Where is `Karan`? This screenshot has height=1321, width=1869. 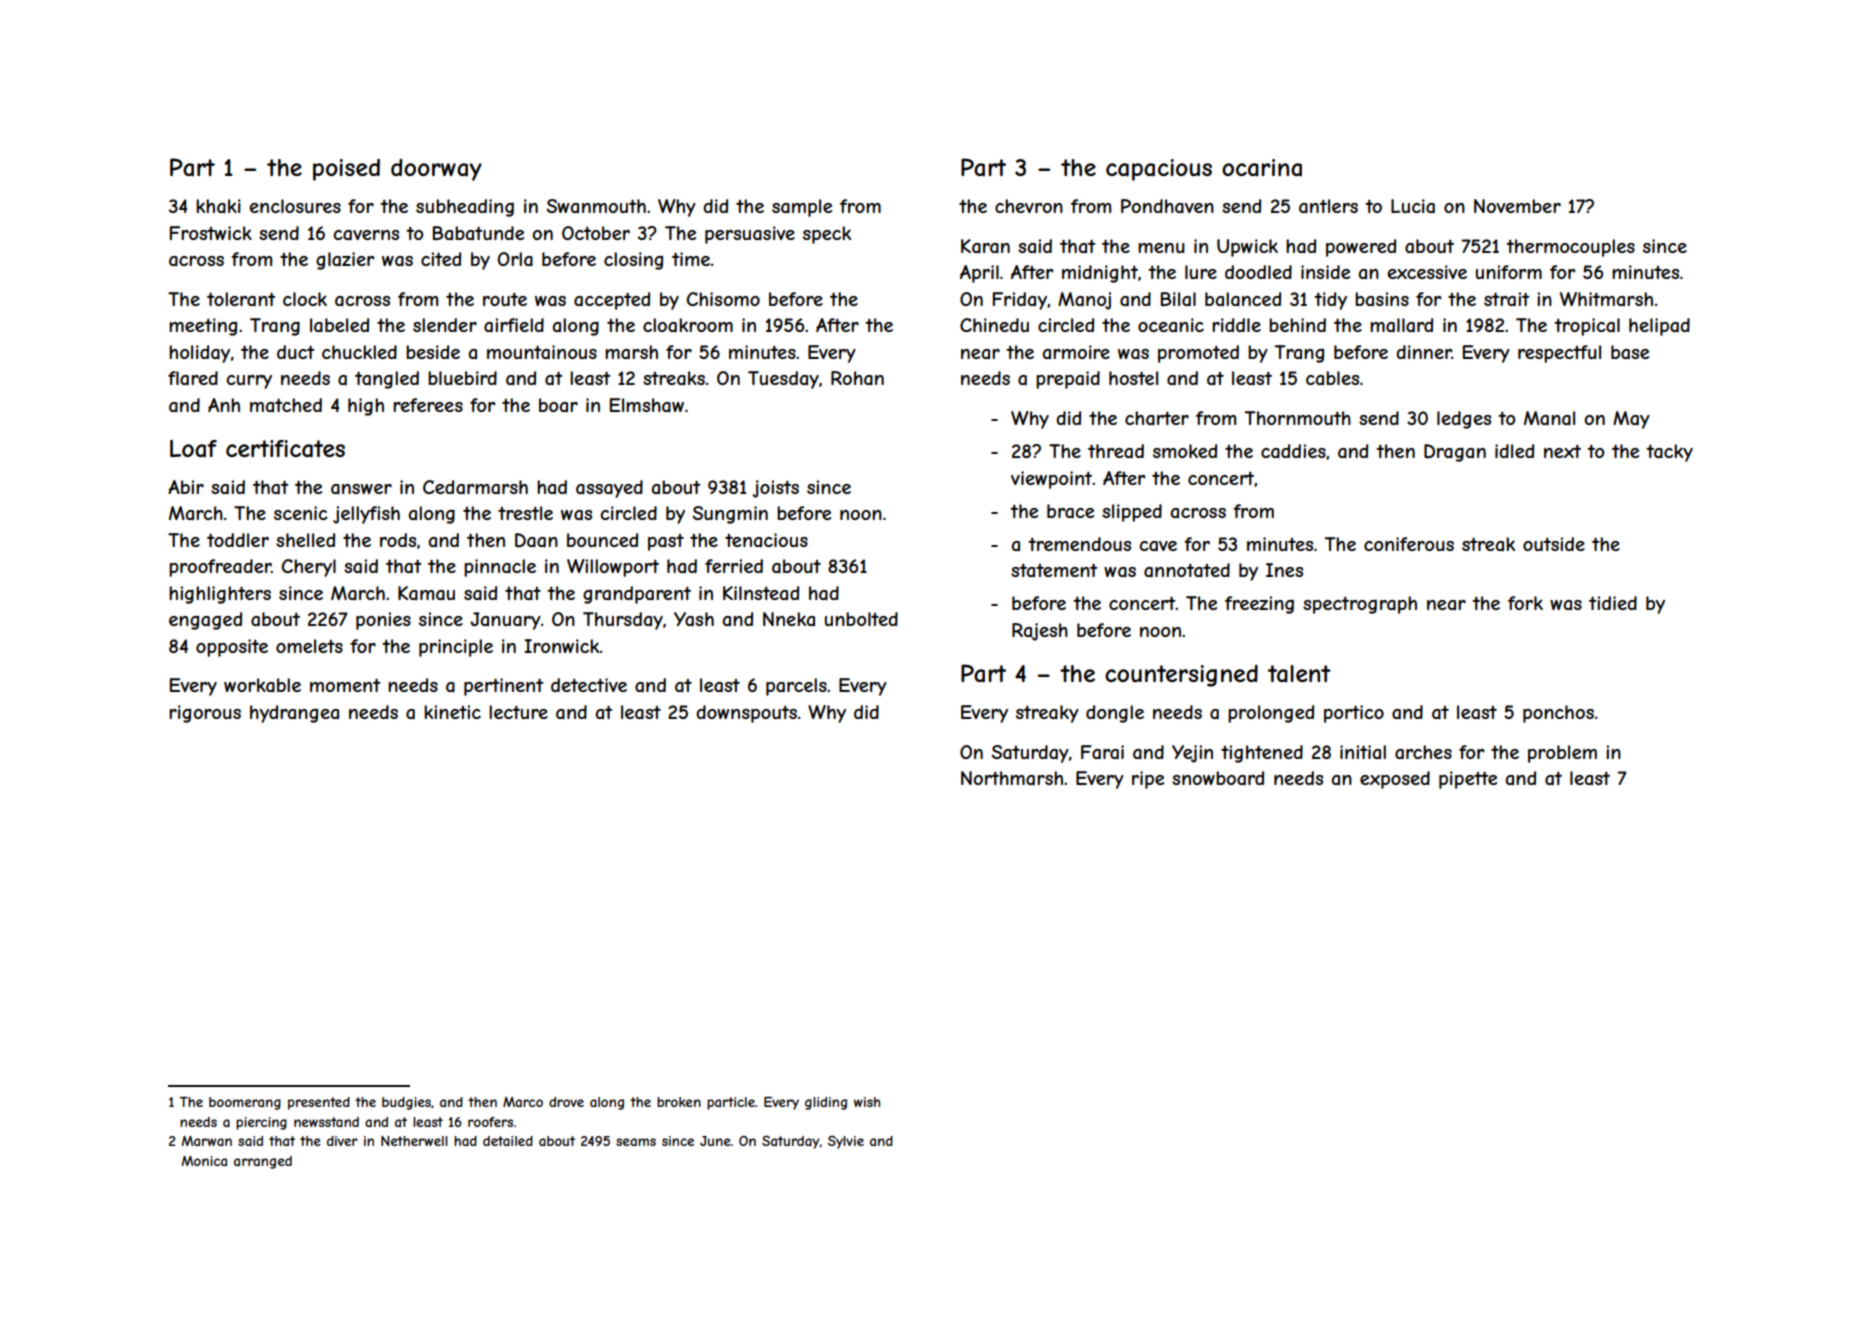
Karan is located at coordinates (985, 246).
